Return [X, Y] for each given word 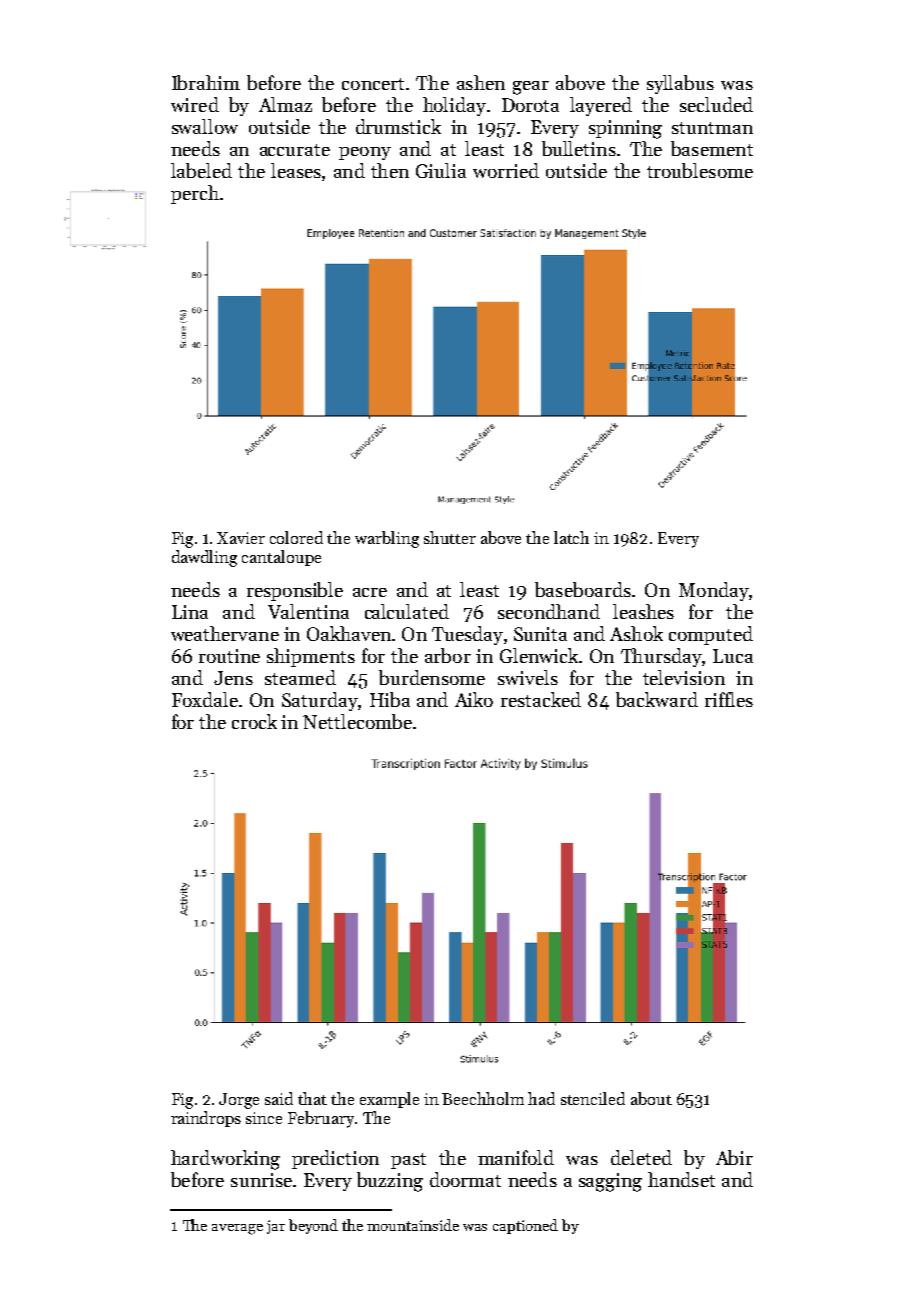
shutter [450, 537]
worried [506, 170]
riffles [729, 699]
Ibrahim [206, 82]
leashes [643, 611]
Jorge [239, 1101]
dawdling [204, 558]
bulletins [579, 148]
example [389, 1100]
